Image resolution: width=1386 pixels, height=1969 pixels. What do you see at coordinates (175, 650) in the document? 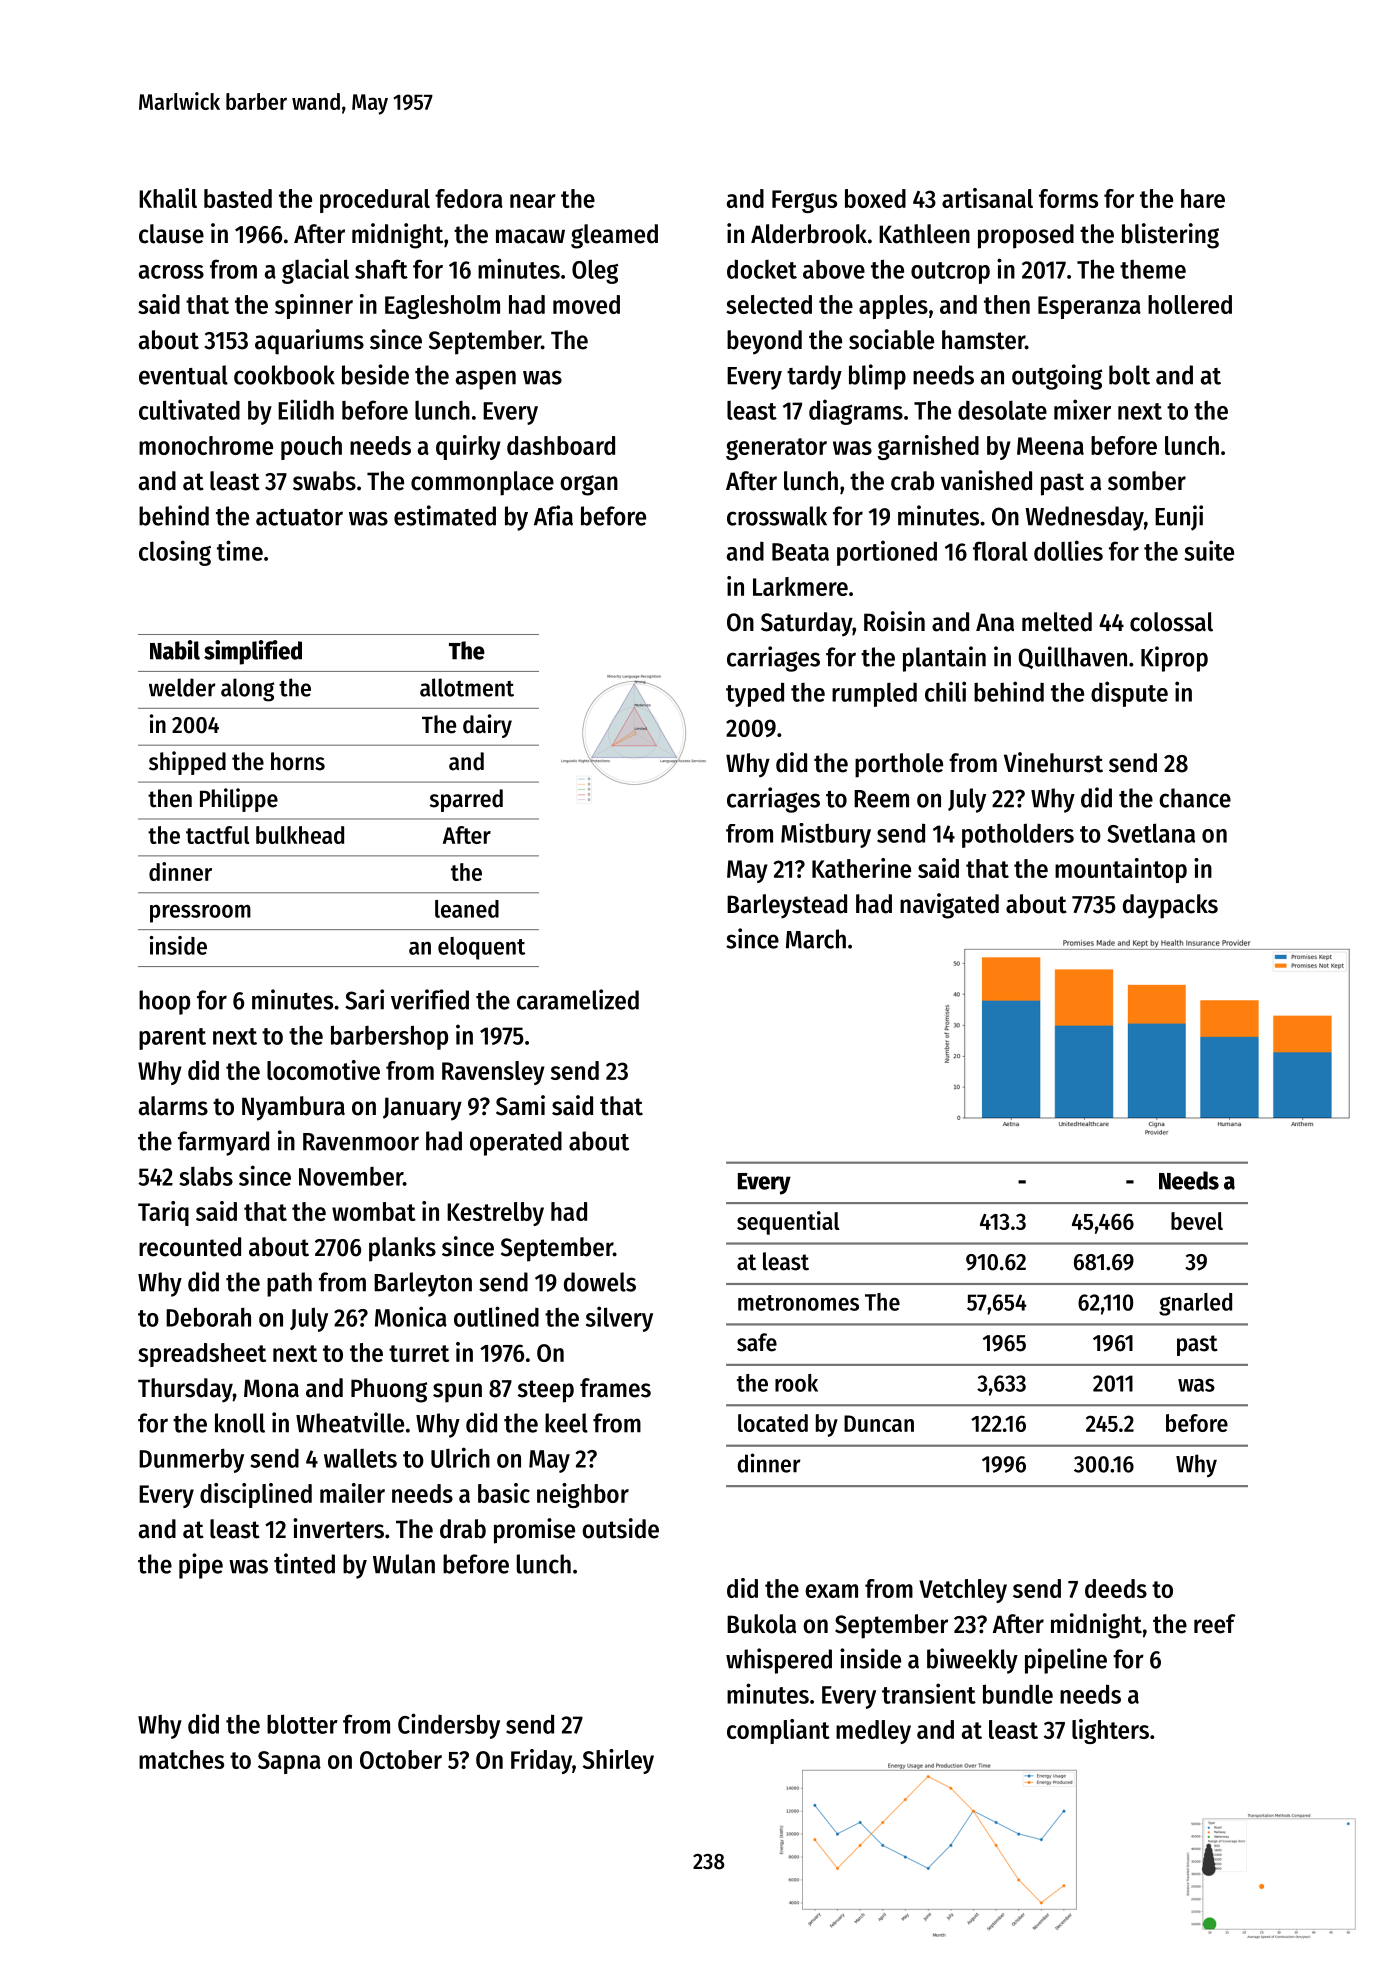
I see `Nabil` at bounding box center [175, 650].
